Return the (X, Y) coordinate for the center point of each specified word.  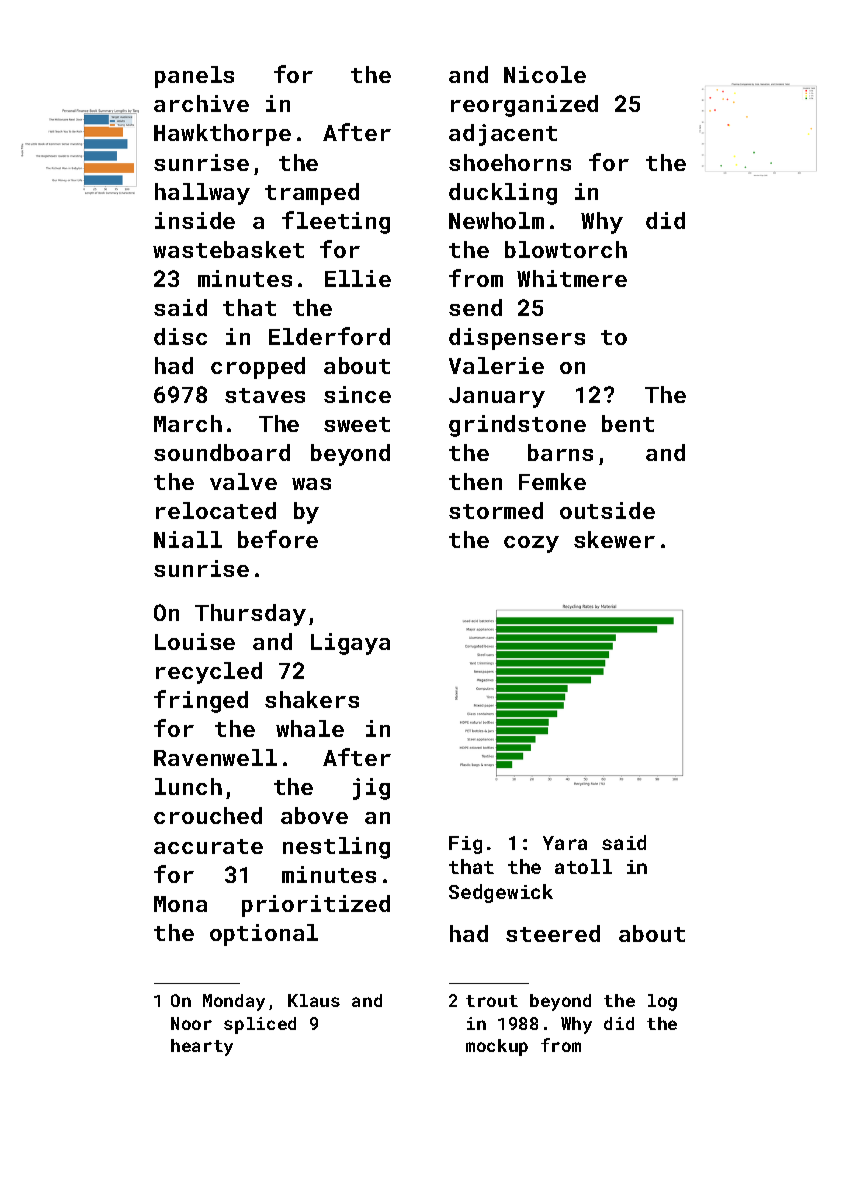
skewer (614, 539)
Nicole (545, 74)
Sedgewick (501, 893)
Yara (565, 843)
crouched (208, 815)
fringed (201, 701)
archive (201, 103)
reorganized (524, 106)
